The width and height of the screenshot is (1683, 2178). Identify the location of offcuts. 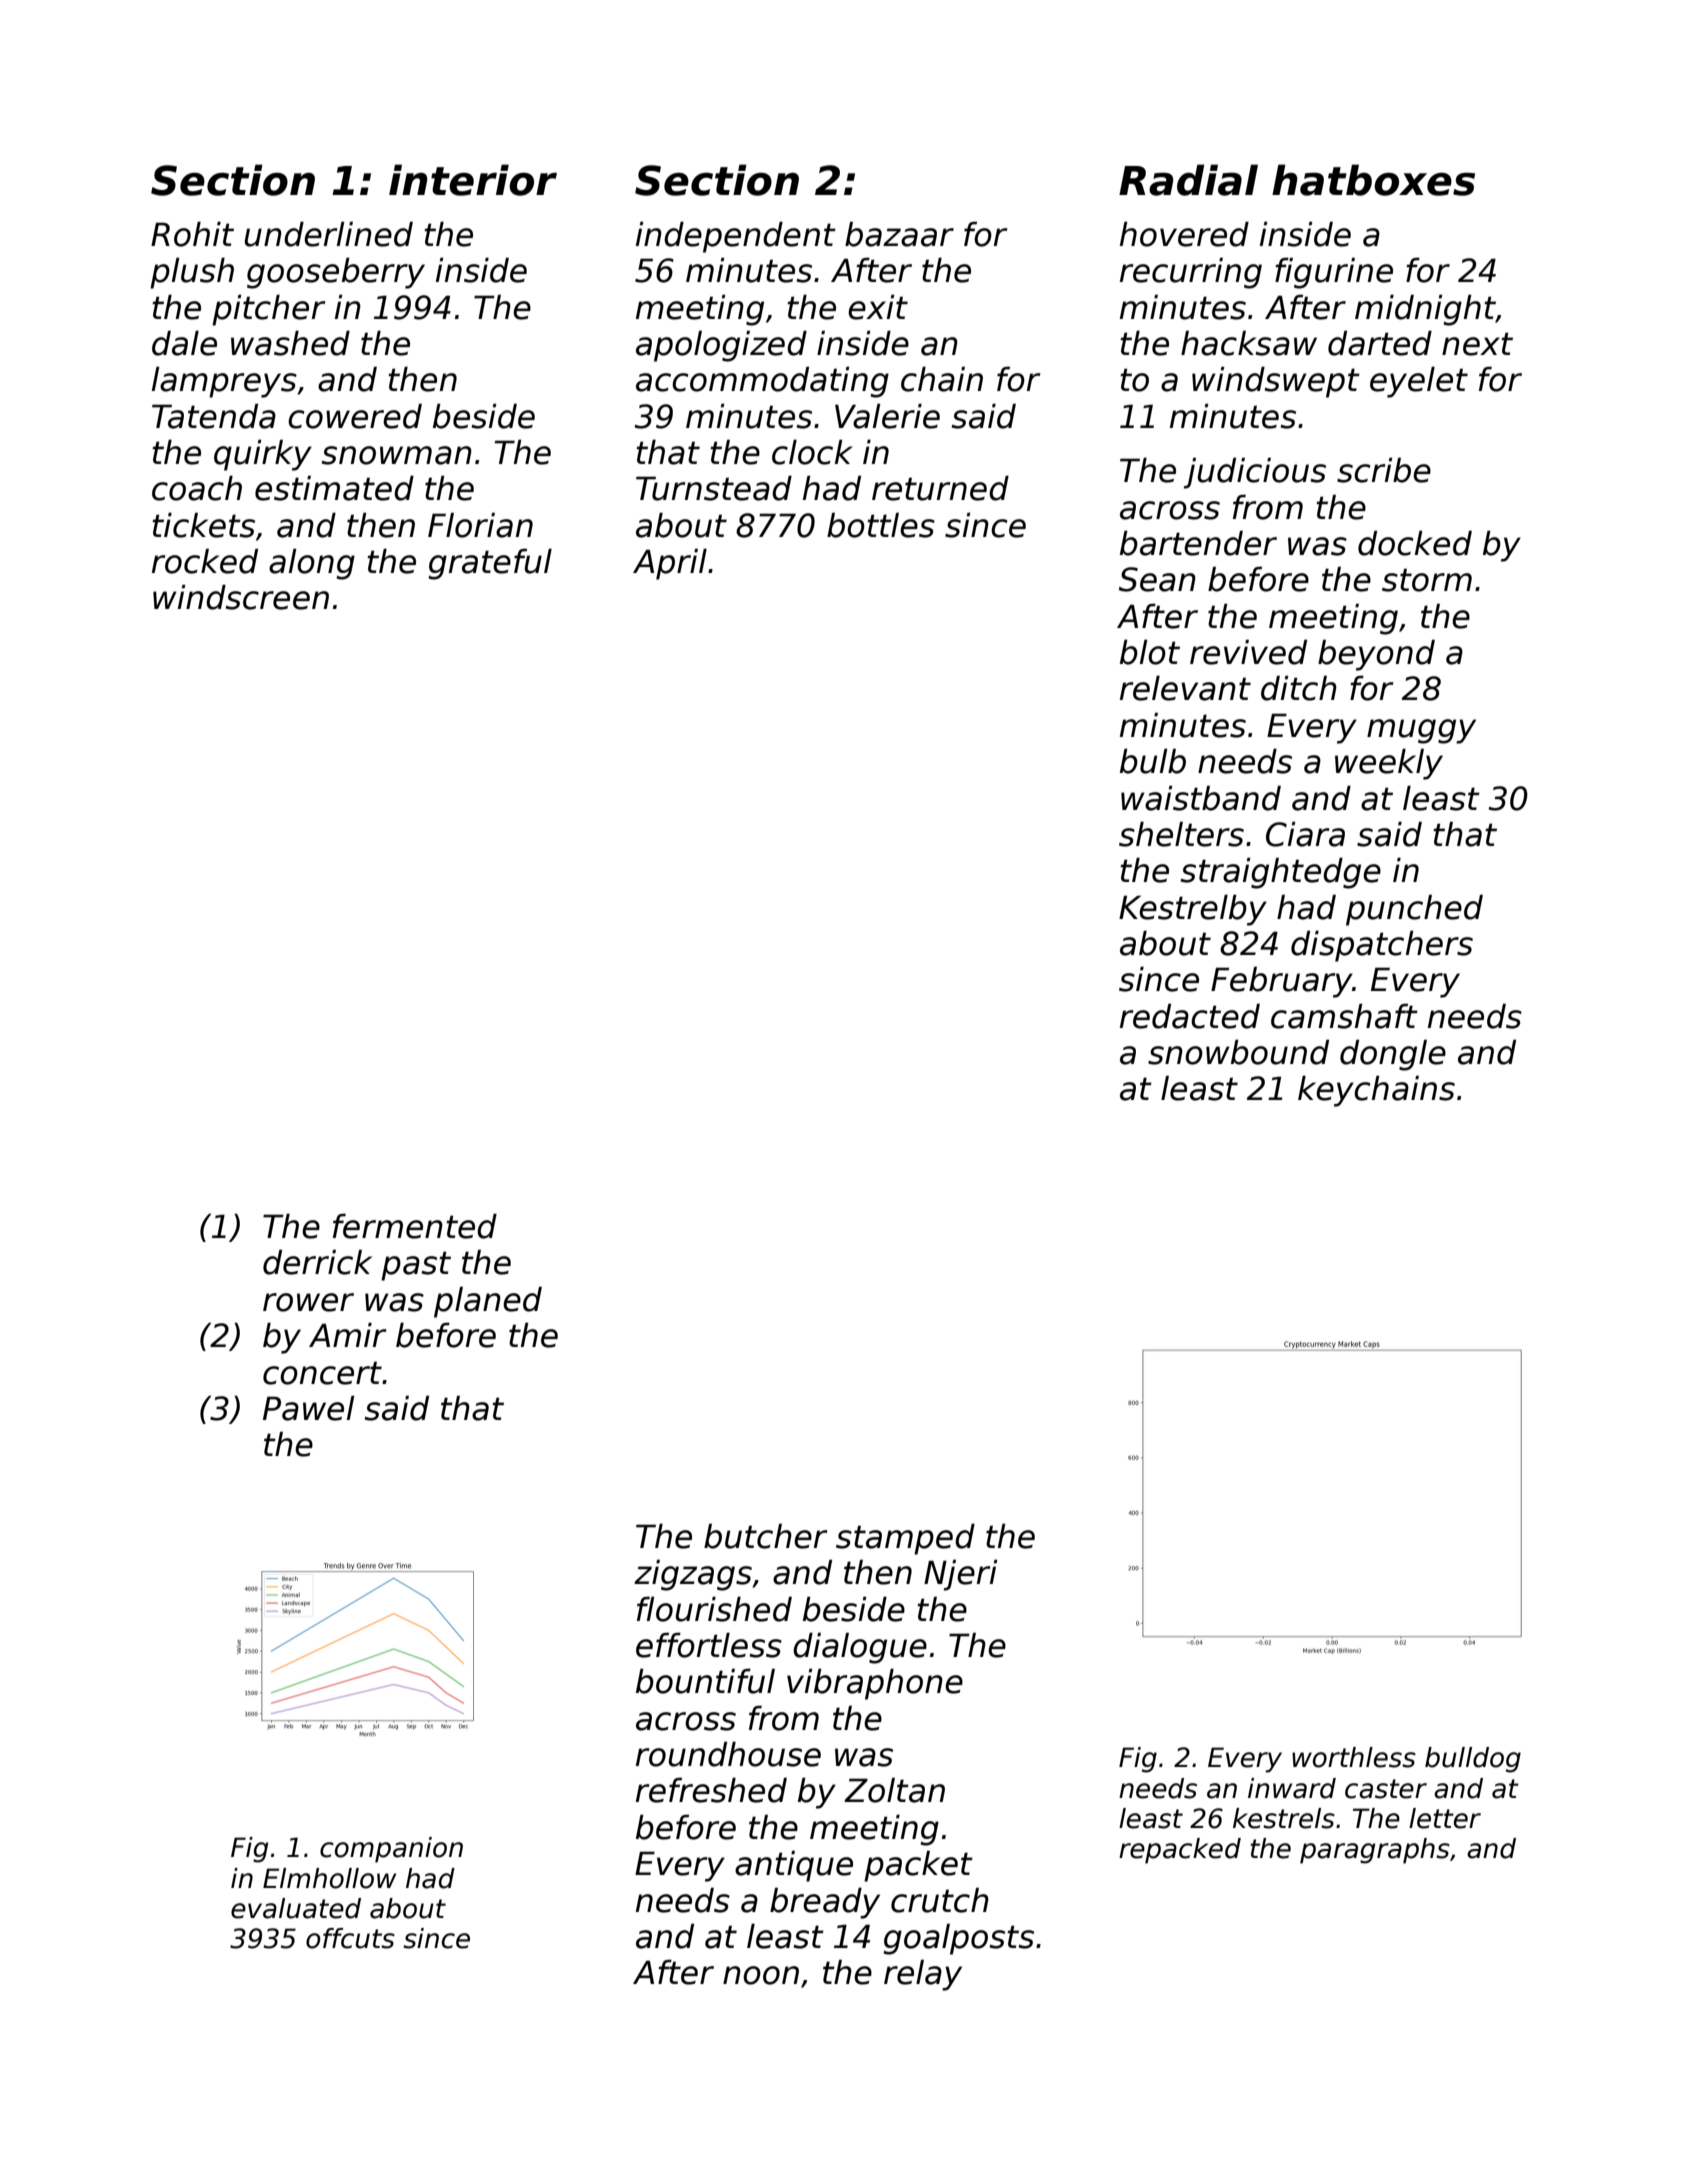
(350, 1938).
